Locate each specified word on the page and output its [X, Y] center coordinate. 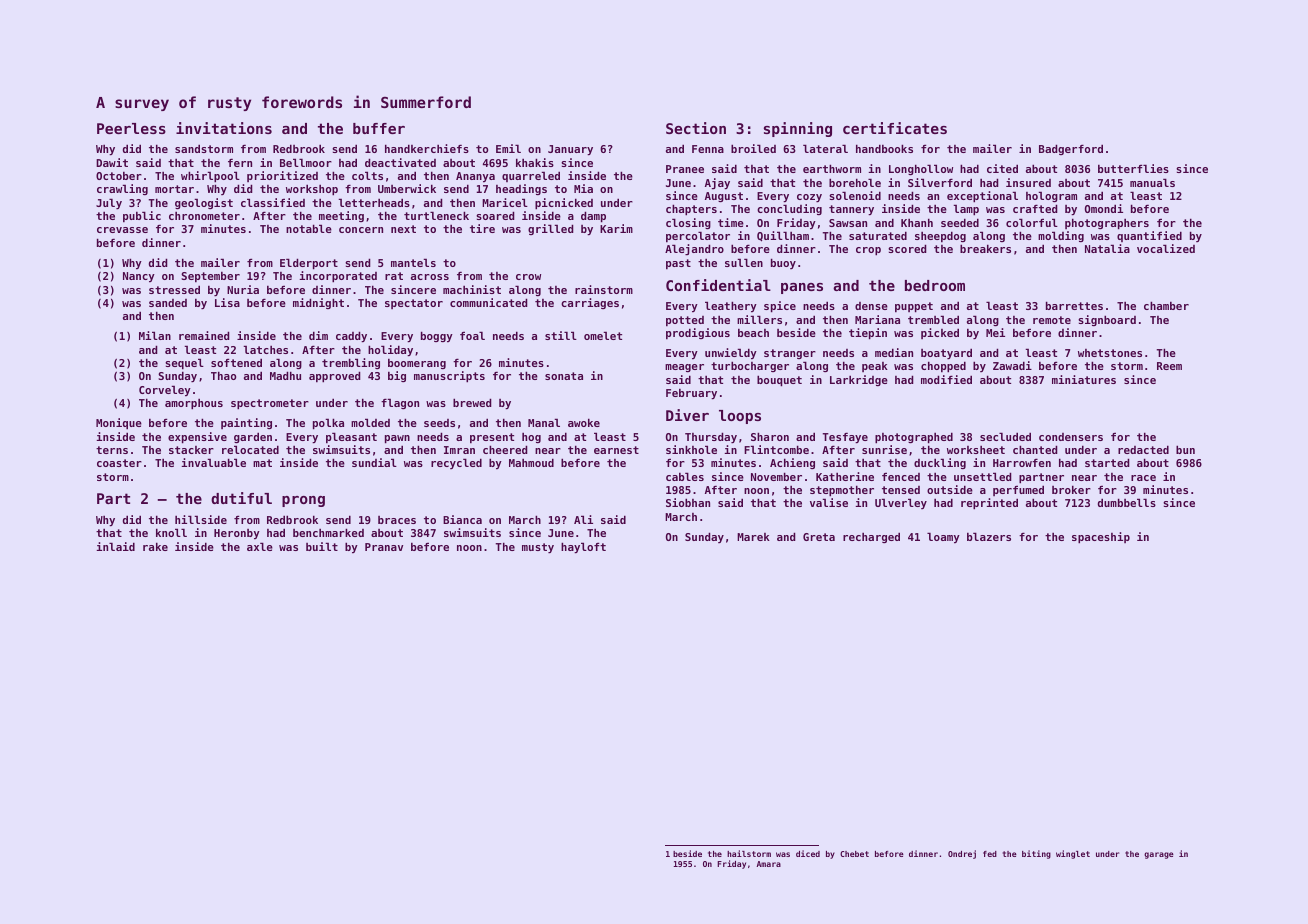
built [322, 546]
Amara [769, 864]
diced [808, 853]
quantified [1149, 236]
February [691, 394]
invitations [224, 128]
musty [538, 548]
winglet [1073, 854]
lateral [825, 148]
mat [262, 463]
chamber [1166, 305]
